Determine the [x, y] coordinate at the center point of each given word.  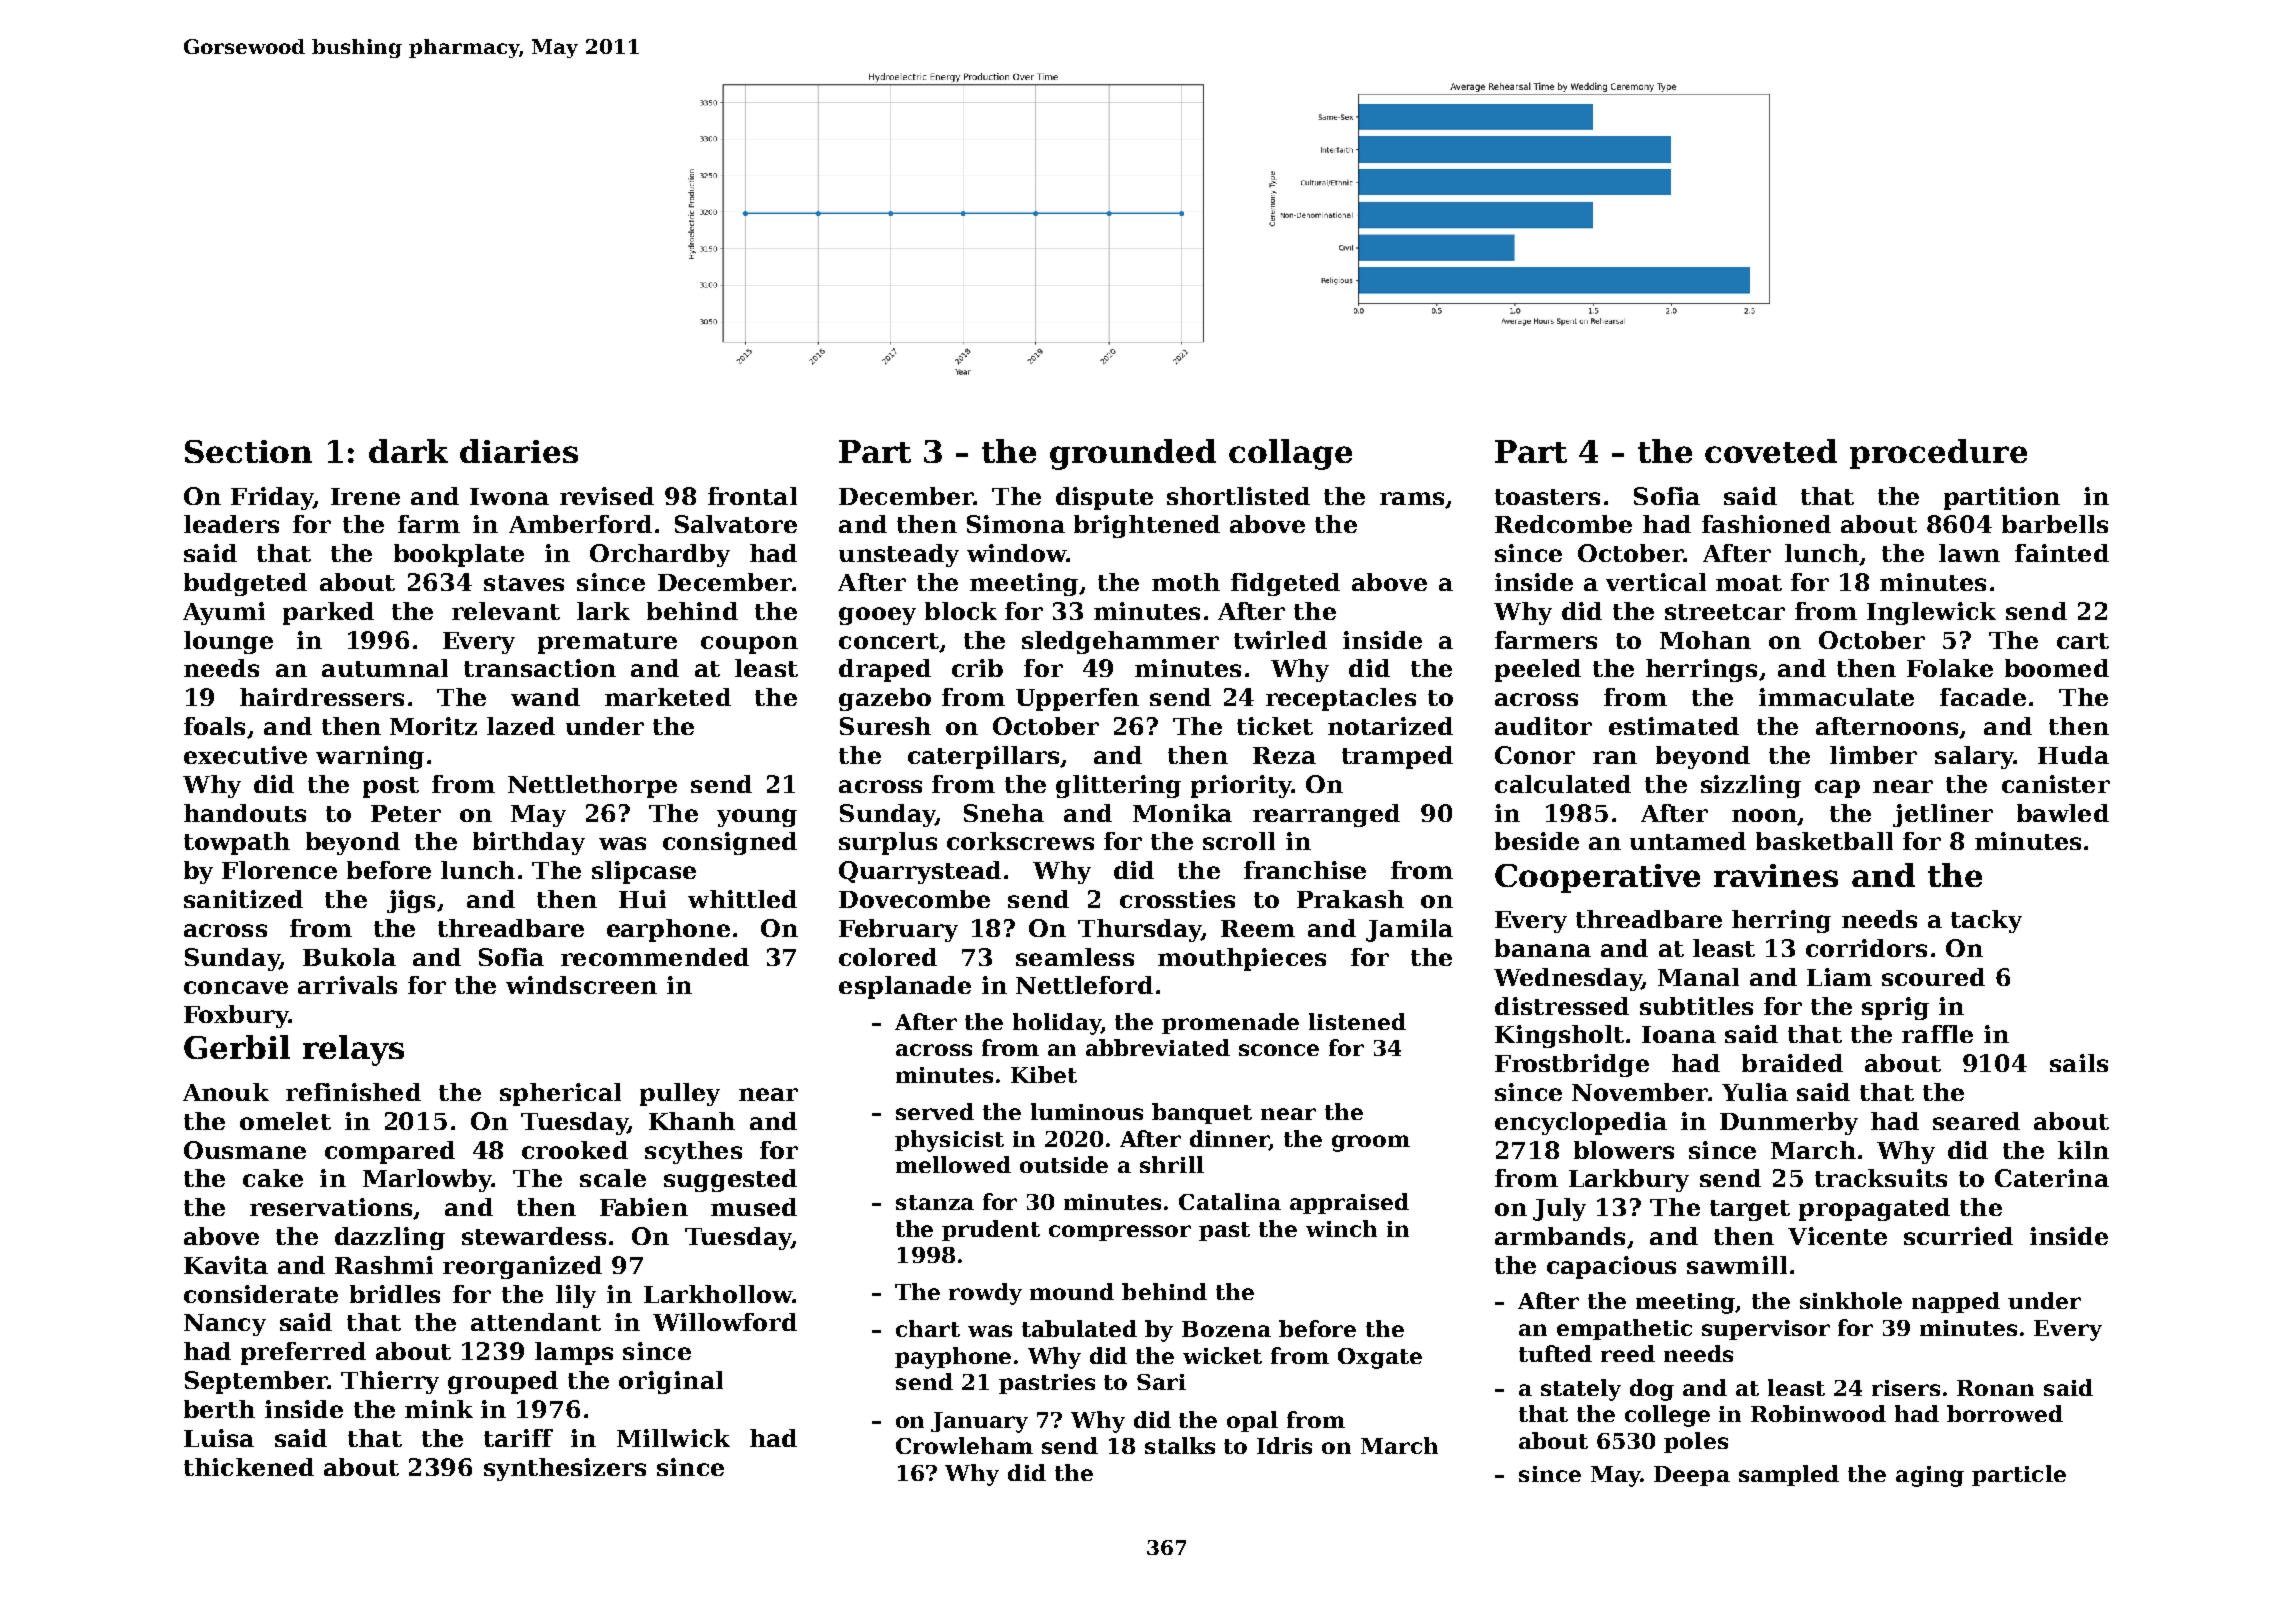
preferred [303, 1353]
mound [1072, 1291]
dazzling [390, 1238]
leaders [231, 524]
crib [977, 668]
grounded [1133, 454]
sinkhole [1851, 1300]
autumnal [385, 668]
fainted [2062, 553]
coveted [1771, 451]
